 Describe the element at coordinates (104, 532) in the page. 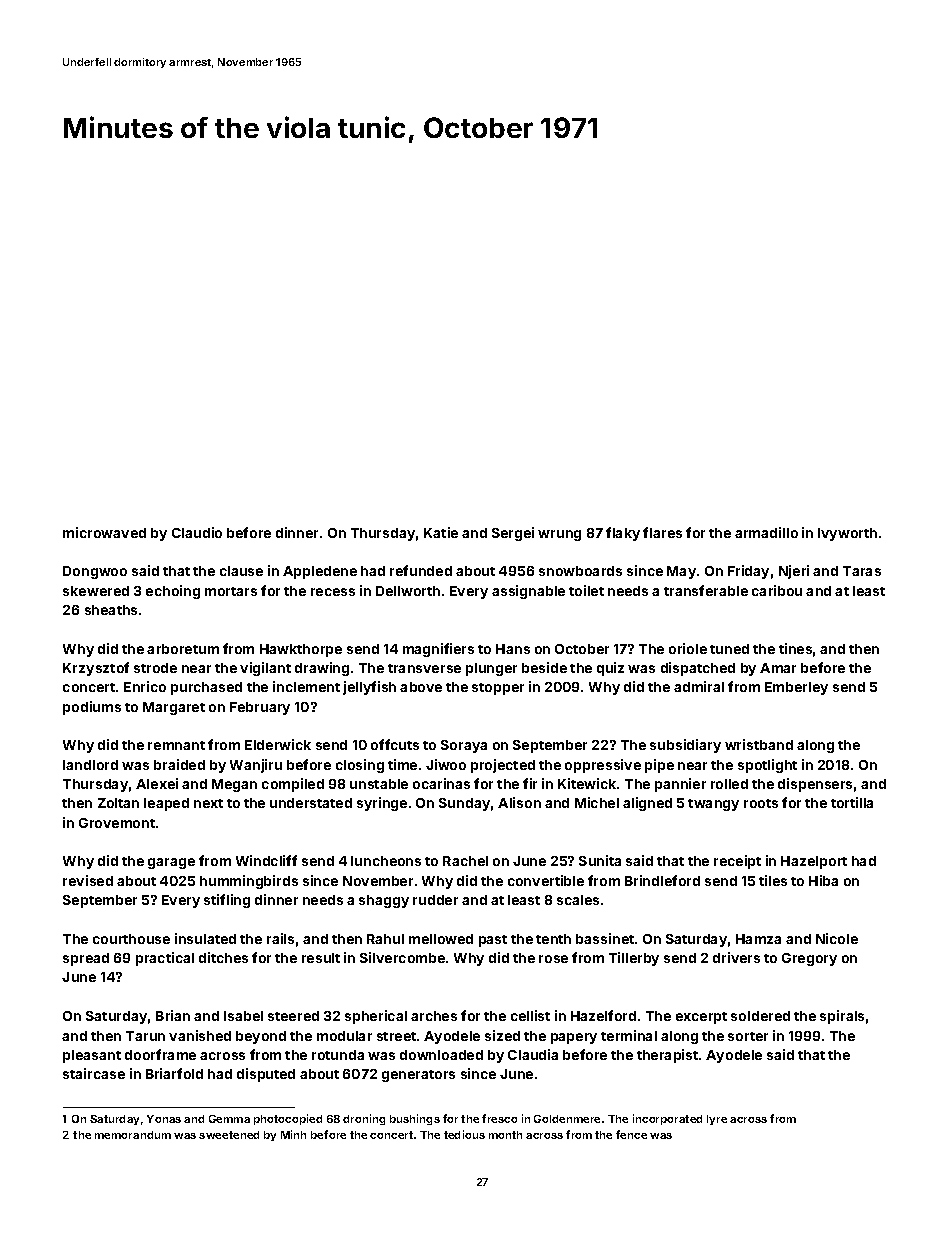

I see `microwaved` at that location.
